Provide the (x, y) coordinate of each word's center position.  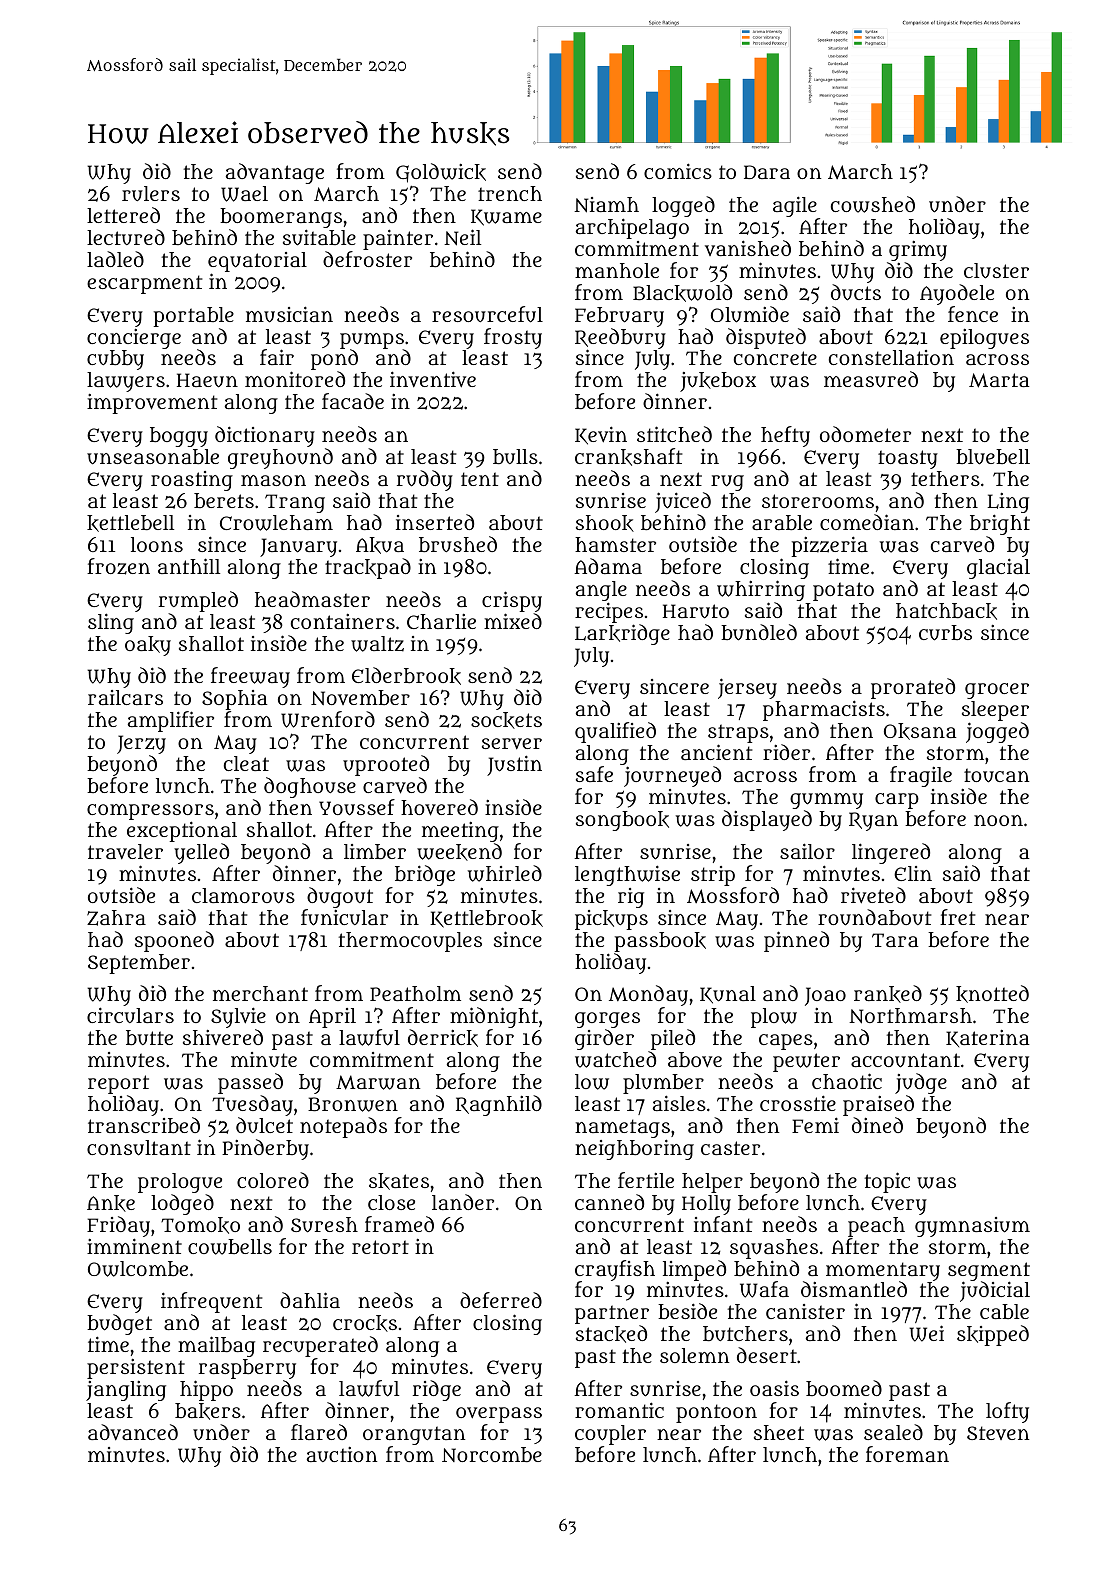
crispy (512, 601)
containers (343, 621)
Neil (462, 237)
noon (998, 820)
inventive (433, 379)
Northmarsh (910, 1016)
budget (119, 1326)
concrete (775, 358)
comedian (867, 522)
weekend (459, 852)
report (118, 1084)
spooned (174, 941)
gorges (607, 1021)
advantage (275, 173)
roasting (192, 481)
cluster (996, 271)
